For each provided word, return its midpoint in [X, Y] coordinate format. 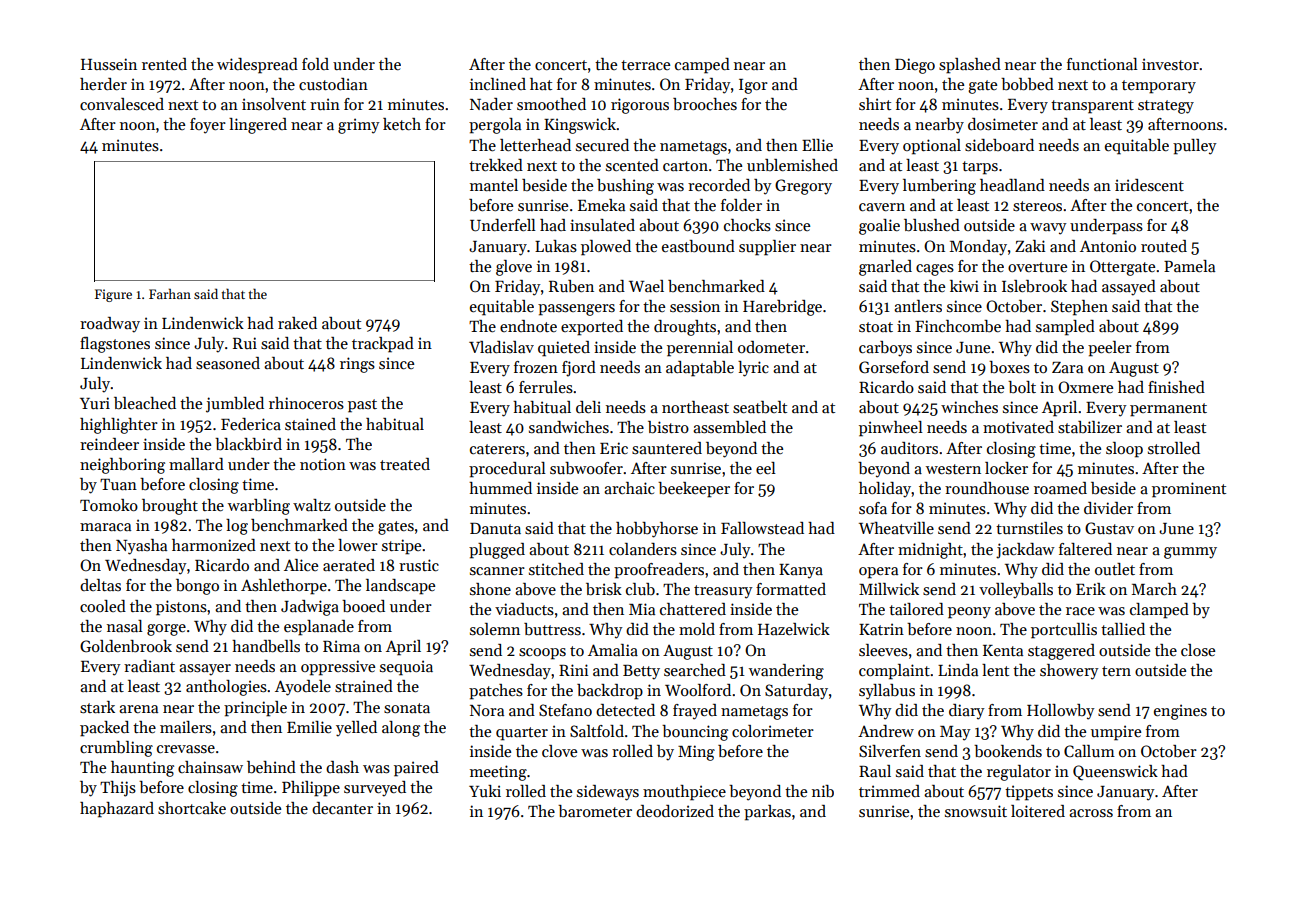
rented [164, 64]
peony [969, 613]
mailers [186, 727]
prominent [1189, 490]
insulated [602, 225]
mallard [196, 464]
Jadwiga [310, 608]
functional [1102, 64]
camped [702, 66]
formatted [791, 589]
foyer [208, 126]
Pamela [1189, 266]
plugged [497, 551]
